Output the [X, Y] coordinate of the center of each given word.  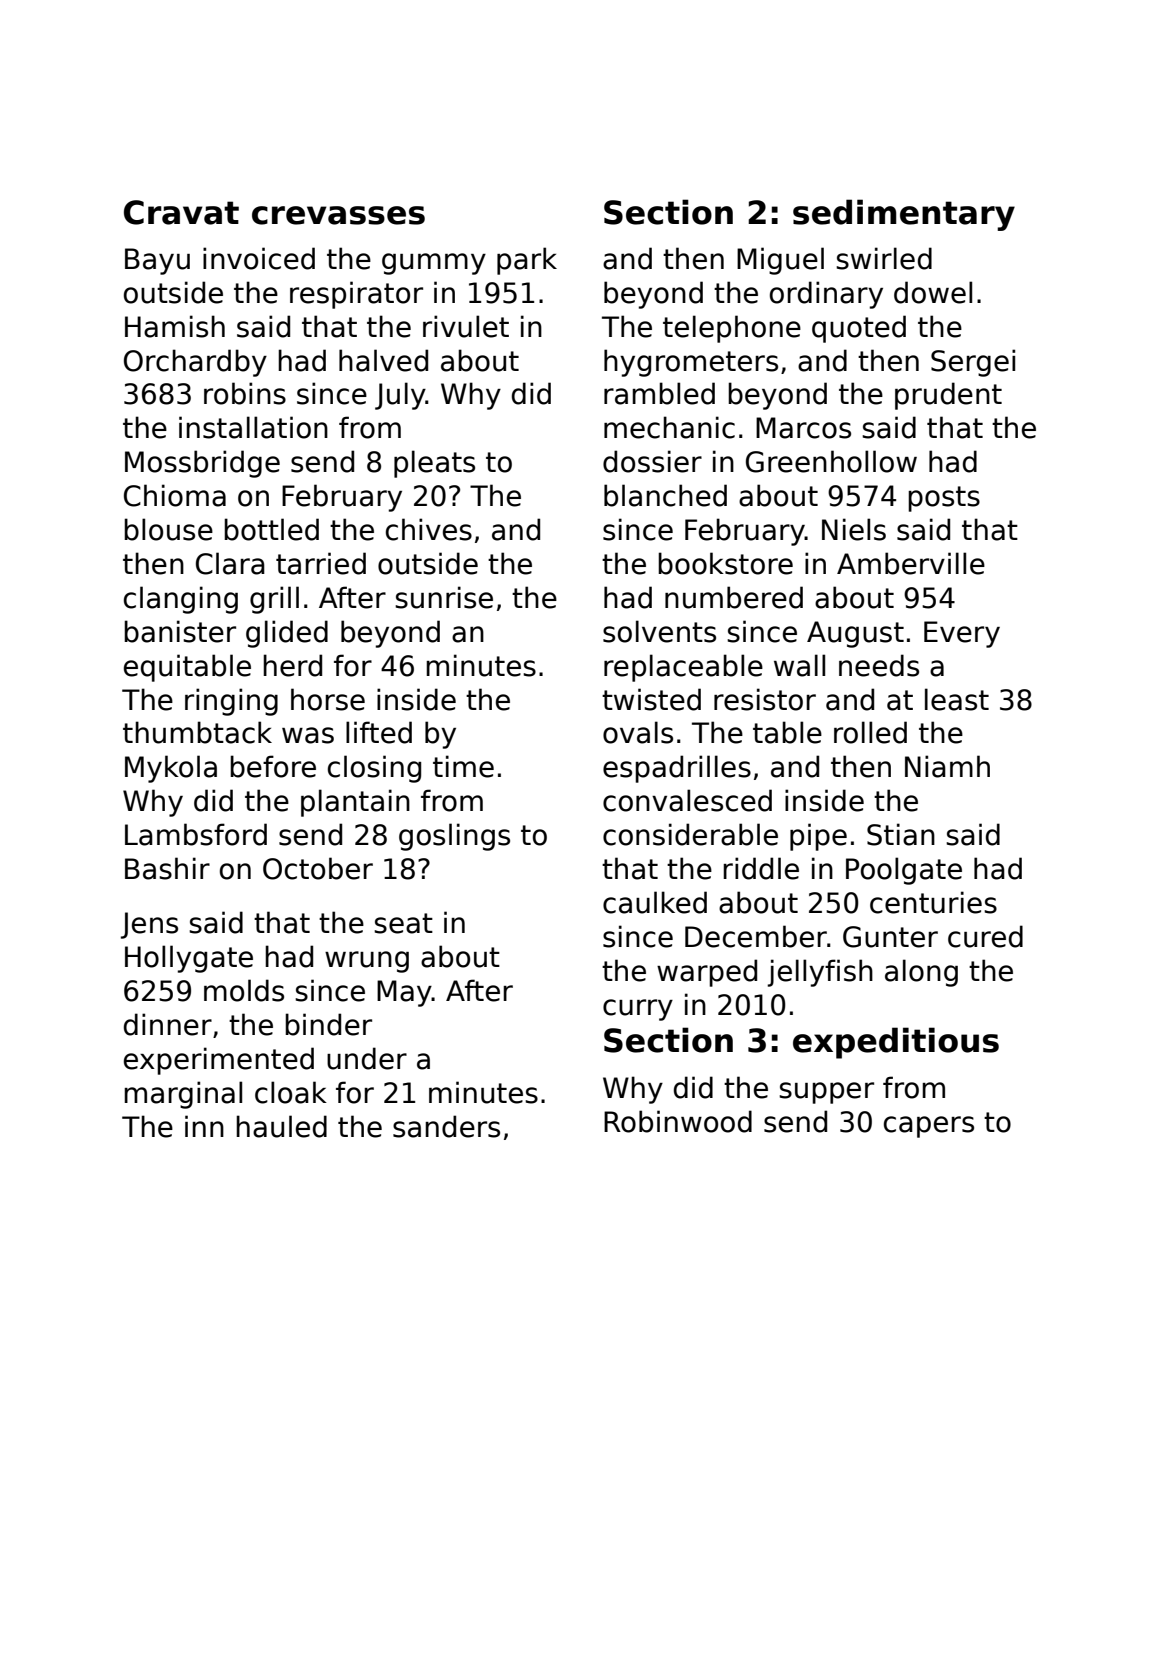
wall [799, 665]
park [527, 261]
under [367, 1058]
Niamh [947, 766]
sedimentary [904, 215]
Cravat [181, 212]
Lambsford [196, 834]
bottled [271, 529]
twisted [651, 699]
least [957, 699]
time [463, 766]
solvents [659, 631]
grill [274, 600]
